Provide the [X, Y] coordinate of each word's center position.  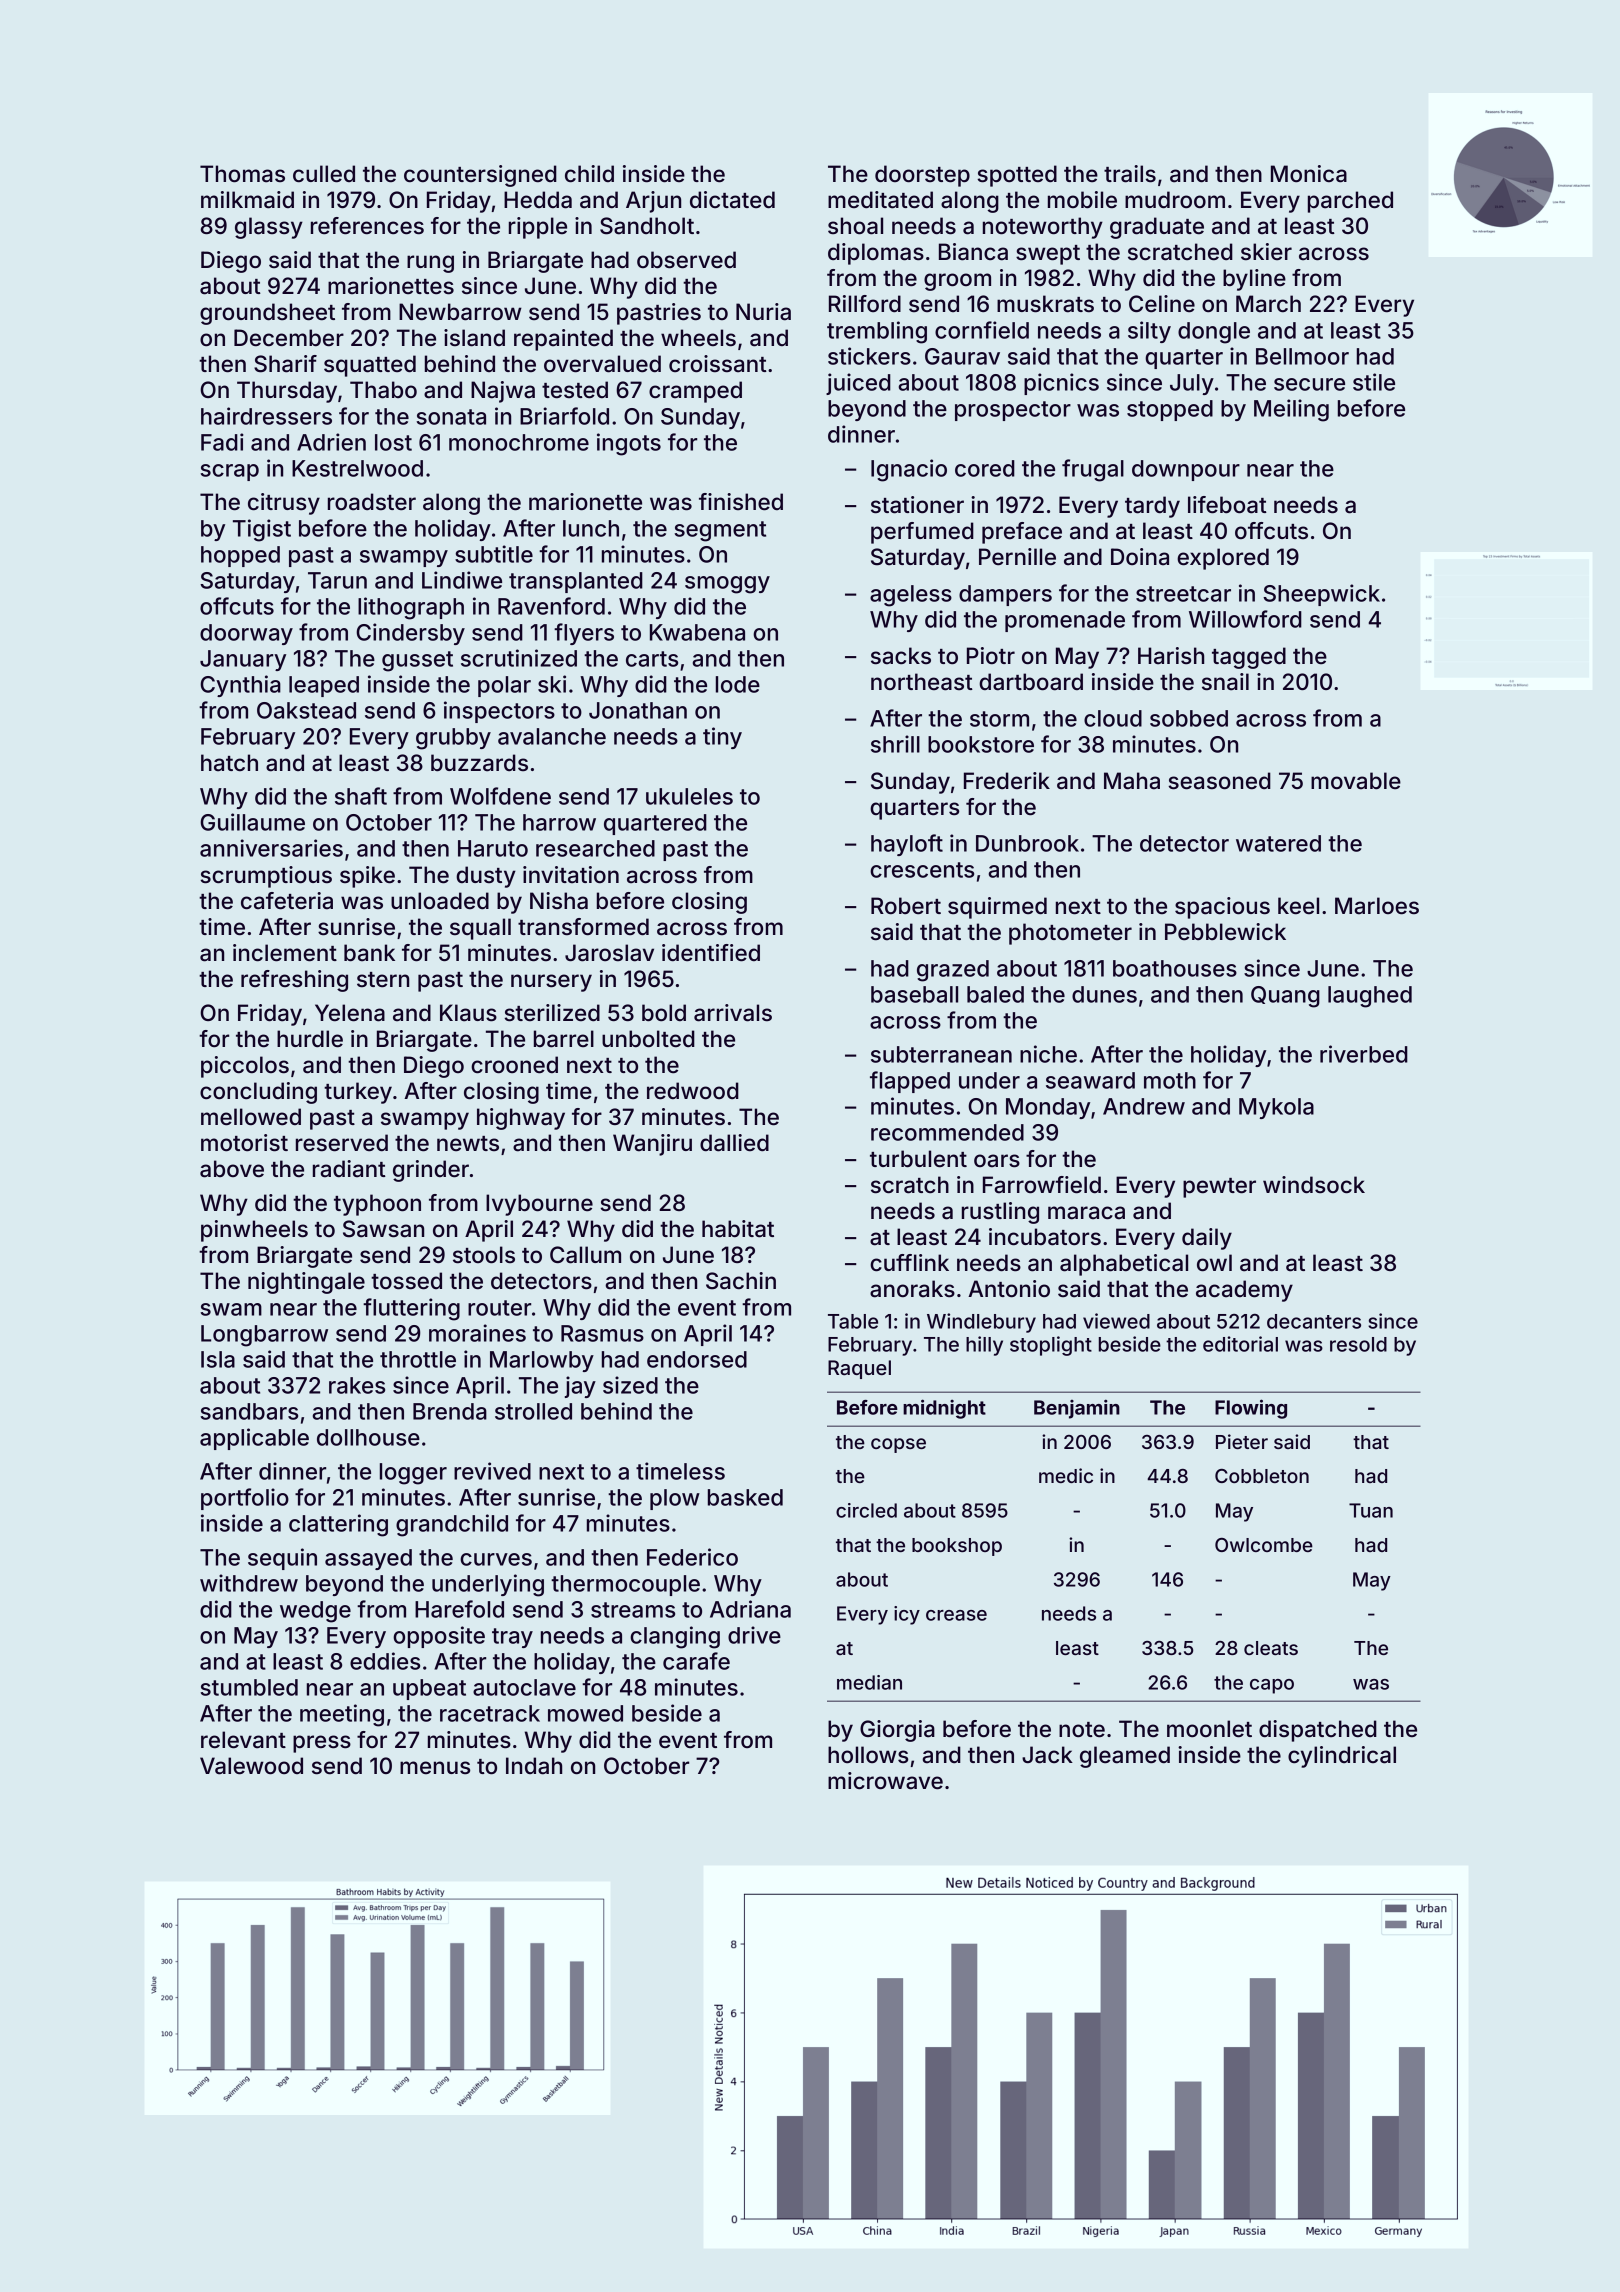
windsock [1314, 1185]
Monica [1309, 174]
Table [853, 1321]
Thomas [242, 174]
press [322, 1744]
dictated [732, 200]
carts [652, 659]
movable [1356, 781]
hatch [229, 763]
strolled [533, 1411]
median [869, 1682]
